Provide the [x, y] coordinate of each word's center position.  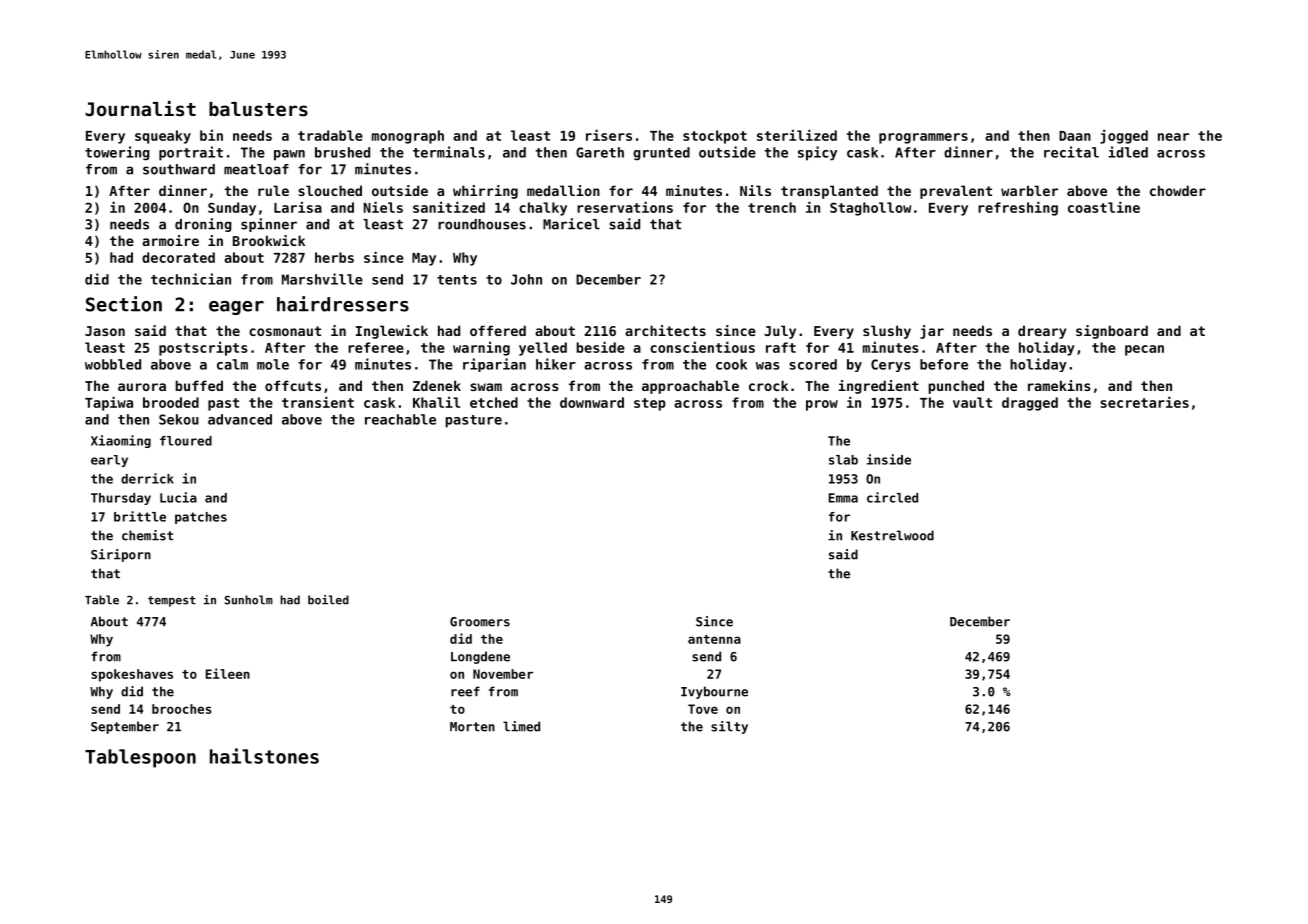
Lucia [178, 497]
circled [892, 497]
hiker [556, 364]
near [1173, 137]
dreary [1042, 332]
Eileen [228, 673]
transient [318, 402]
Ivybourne [714, 692]
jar [932, 332]
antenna [714, 639]
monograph [408, 137]
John [526, 279]
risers [609, 135]
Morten [472, 727]
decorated [178, 257]
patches [201, 518]
